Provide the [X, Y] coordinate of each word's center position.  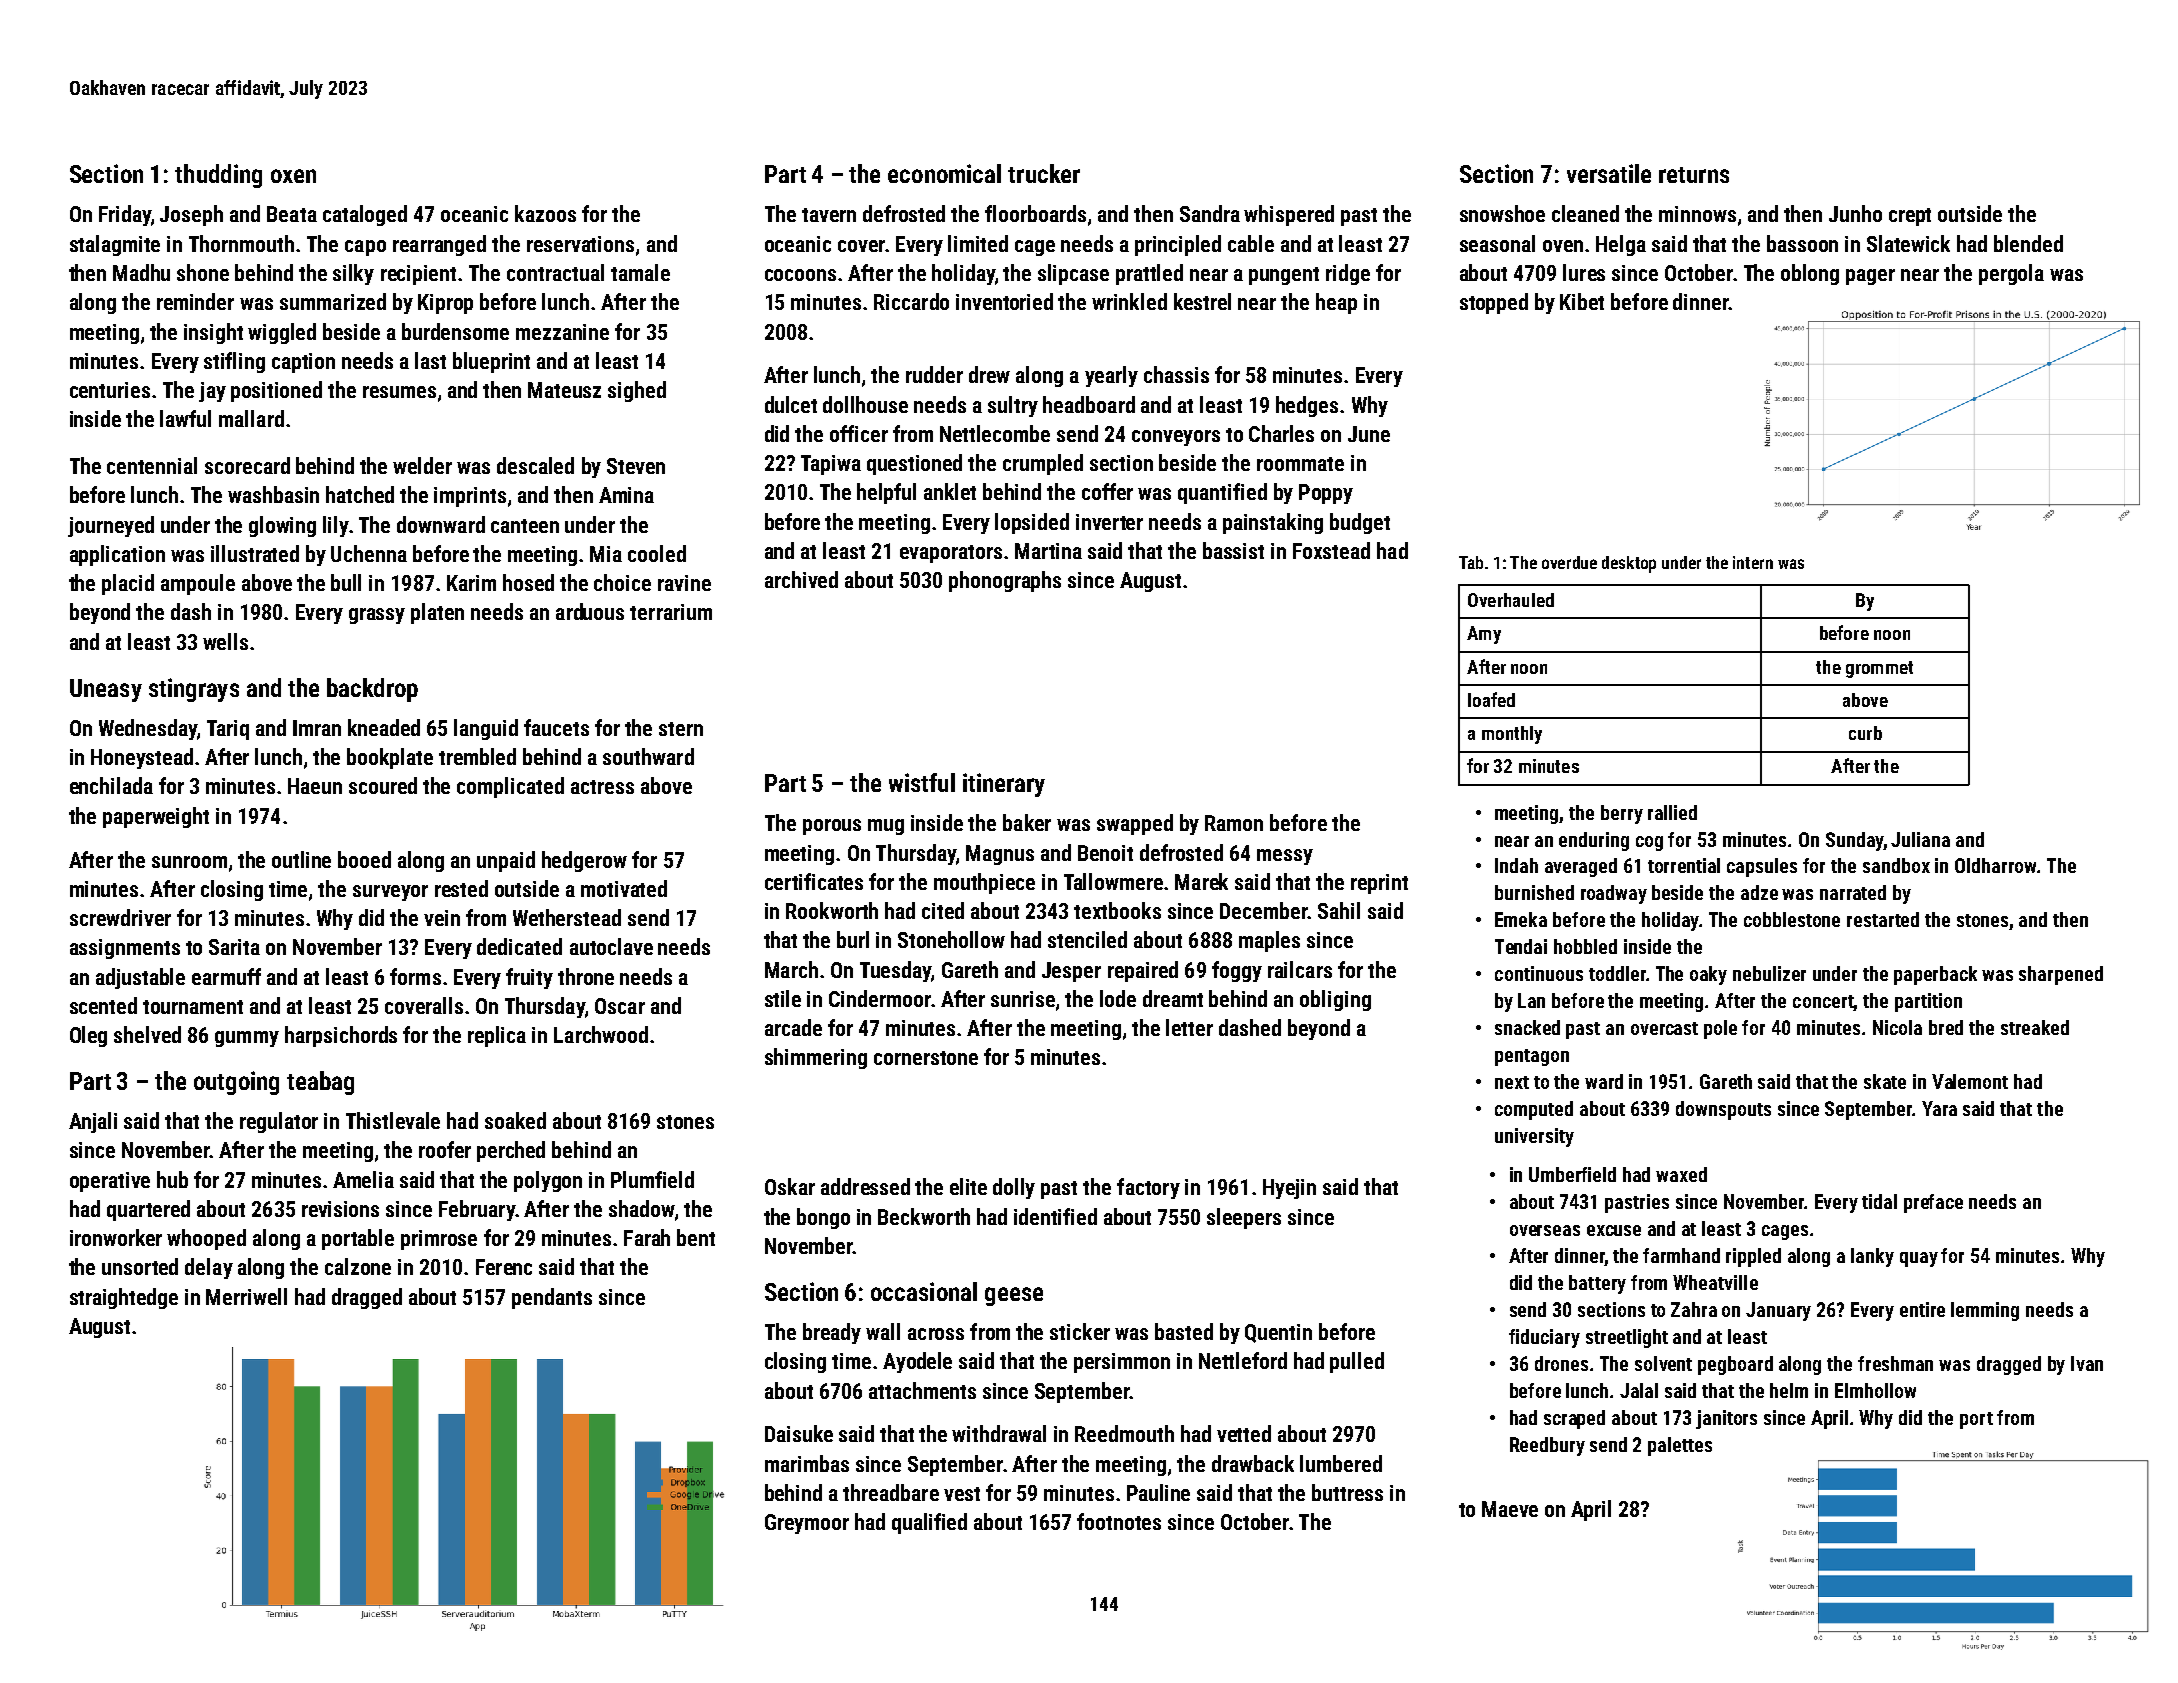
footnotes [1119, 1521]
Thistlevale [393, 1120]
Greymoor [807, 1524]
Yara [1939, 1108]
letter [1189, 1027]
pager [1870, 277]
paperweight [156, 817]
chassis [1176, 374]
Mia [606, 554]
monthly [1512, 735]
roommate [1300, 464]
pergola [2011, 274]
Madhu [141, 272]
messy [1285, 857]
